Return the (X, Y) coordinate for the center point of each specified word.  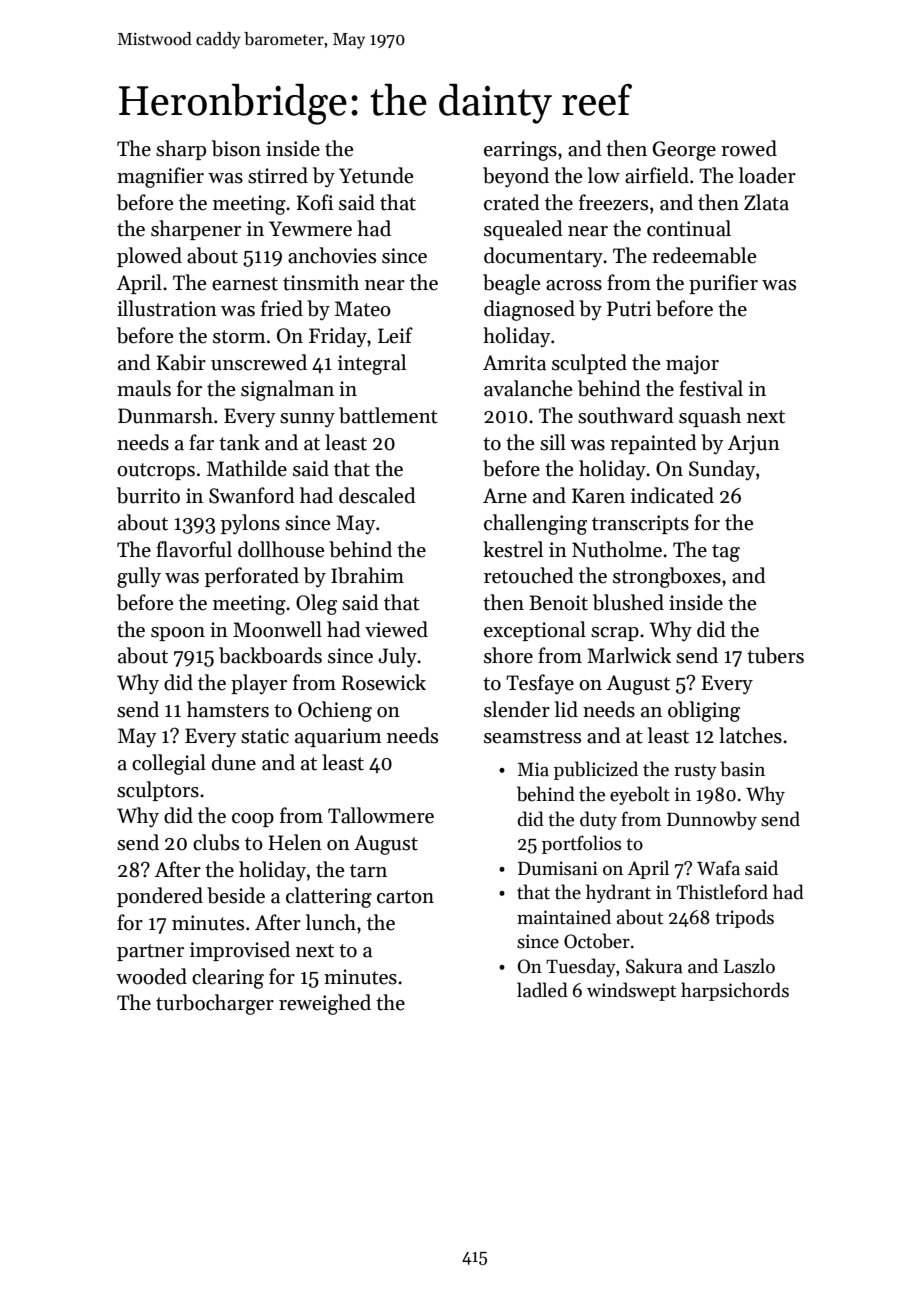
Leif (395, 335)
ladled (542, 990)
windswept (631, 991)
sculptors (158, 791)
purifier (723, 284)
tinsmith (321, 282)
